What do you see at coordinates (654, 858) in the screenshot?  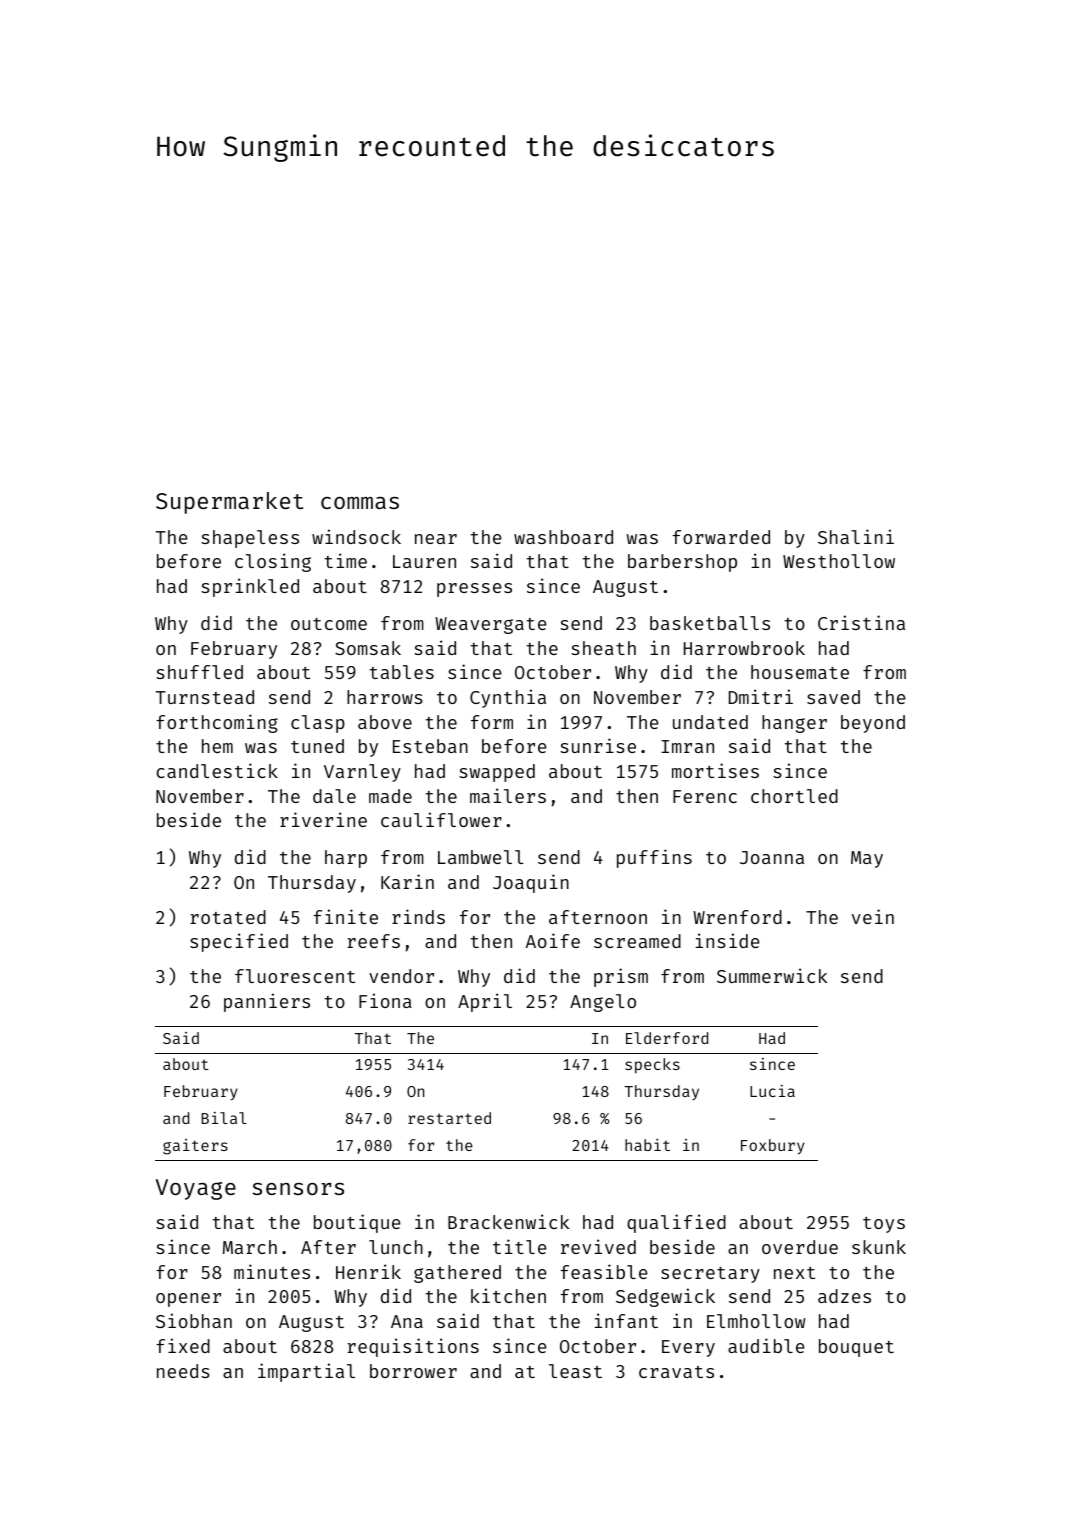 I see `puffins` at bounding box center [654, 858].
